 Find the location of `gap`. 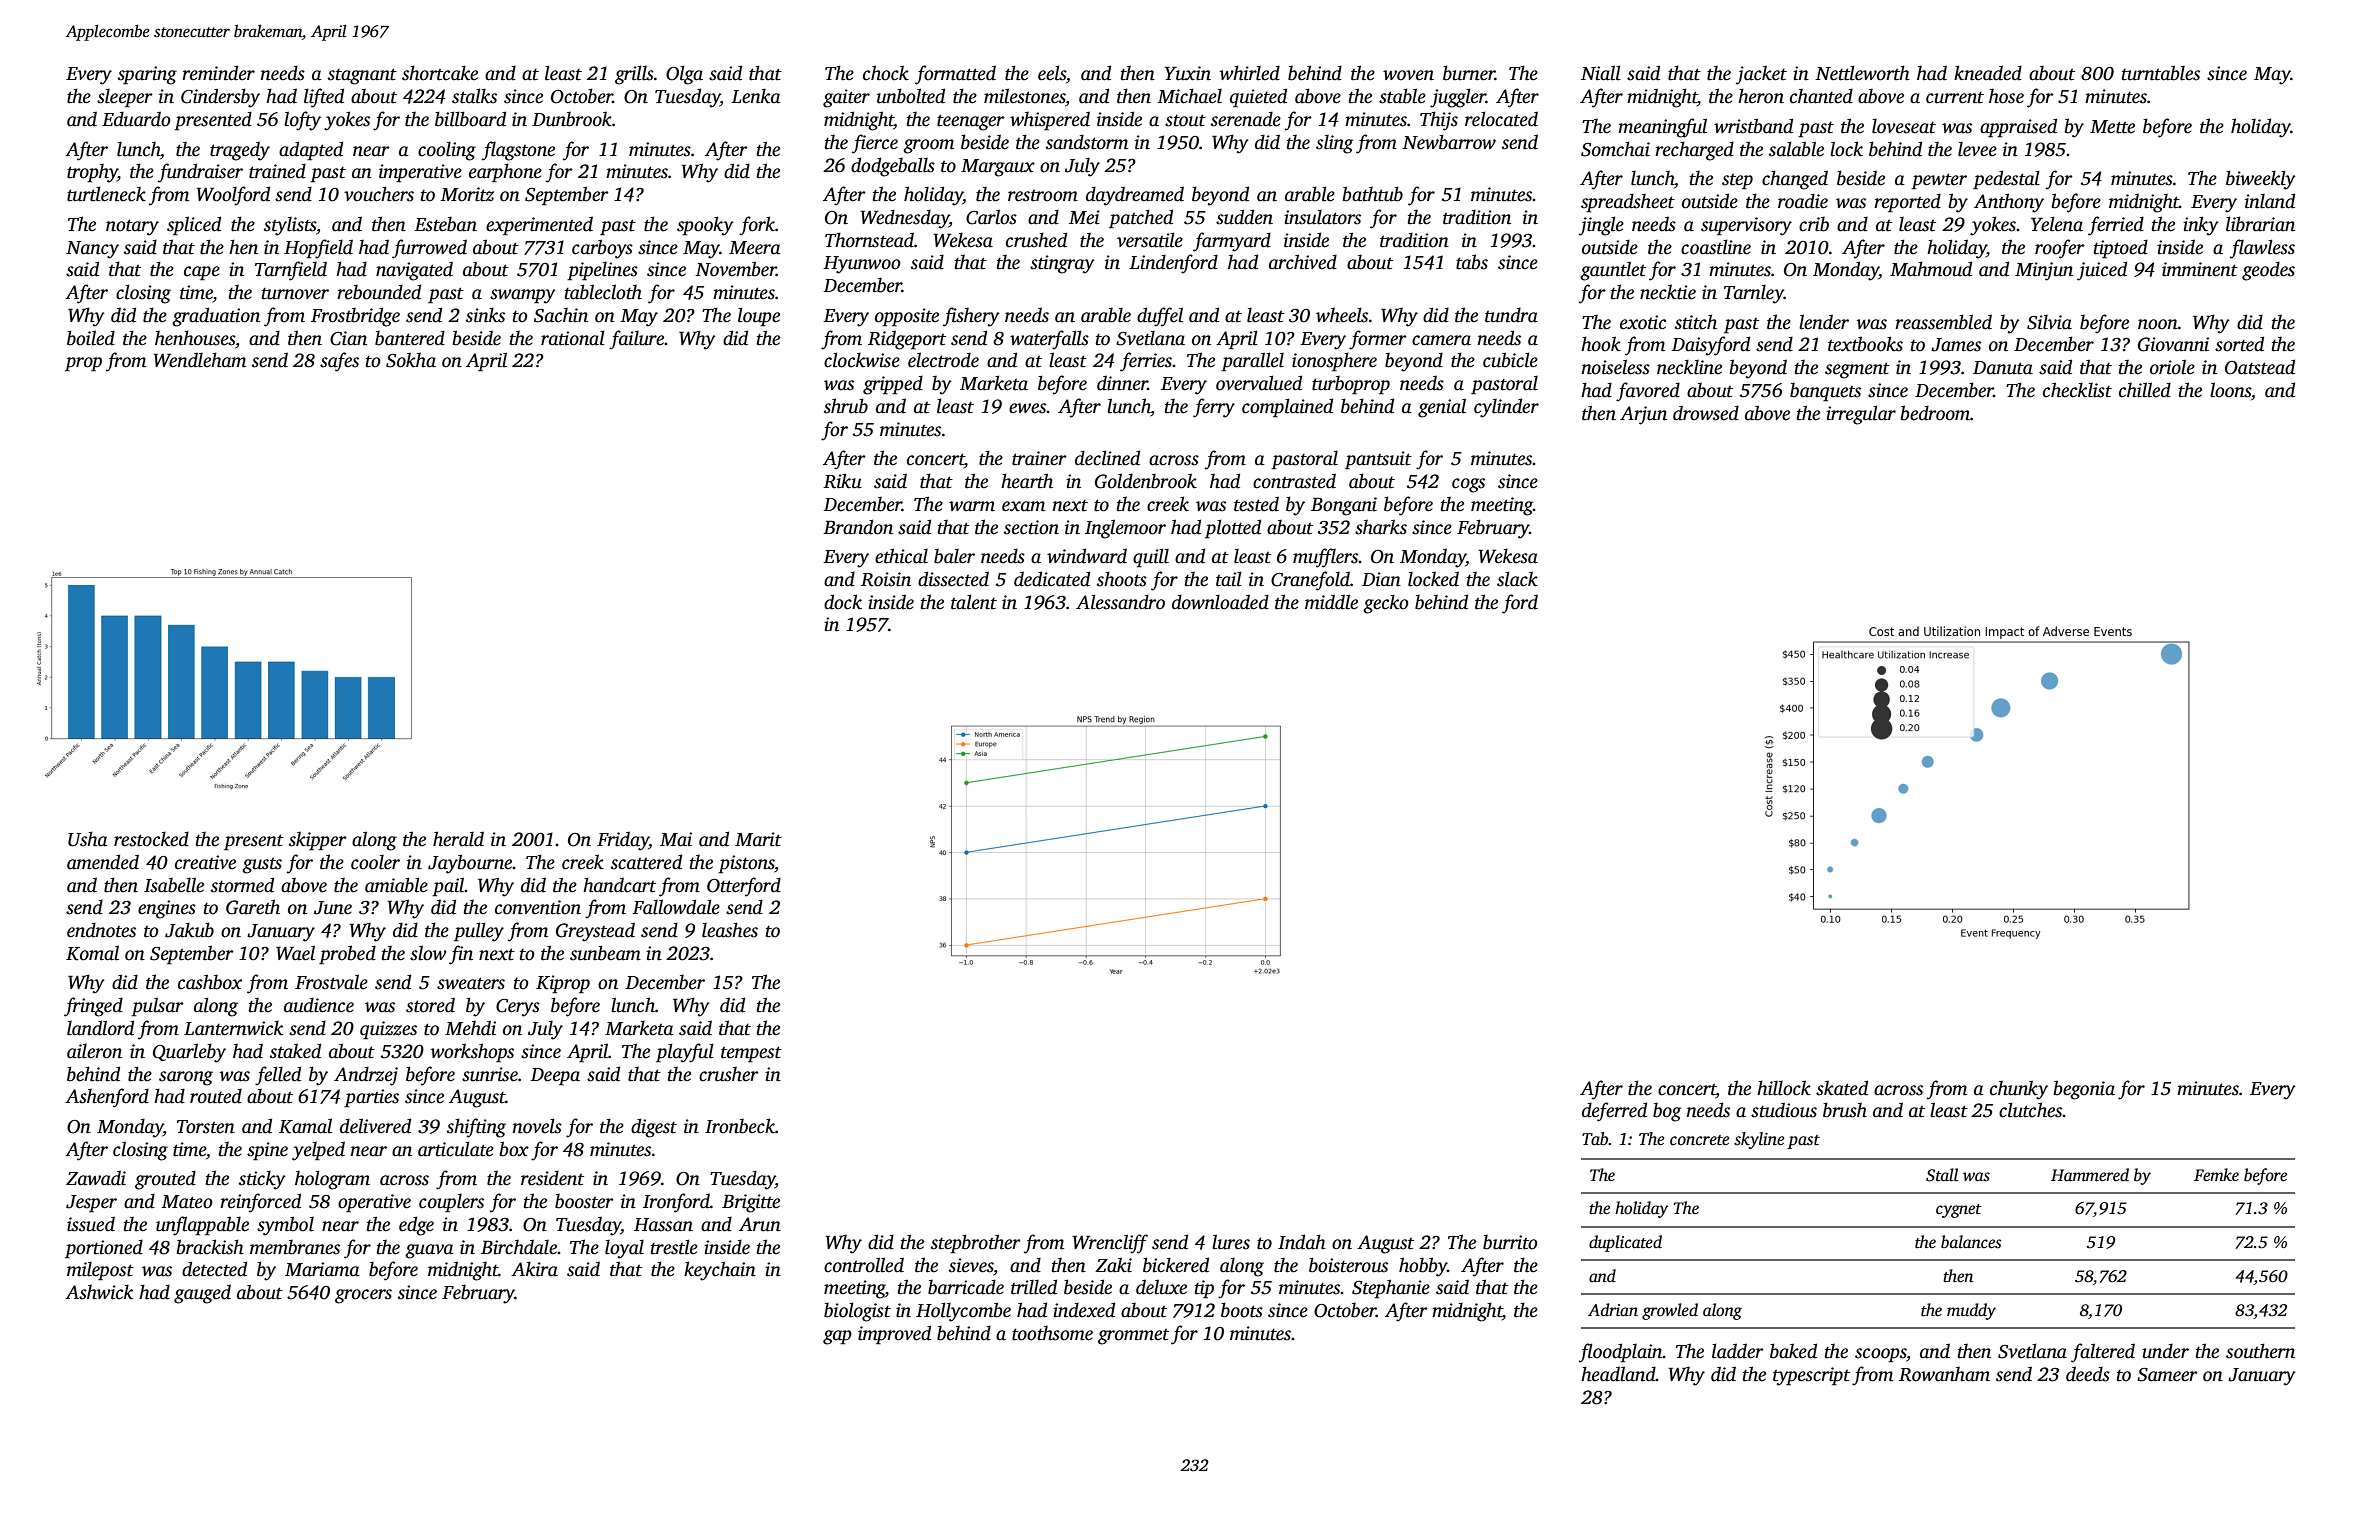

gap is located at coordinates (837, 1337).
